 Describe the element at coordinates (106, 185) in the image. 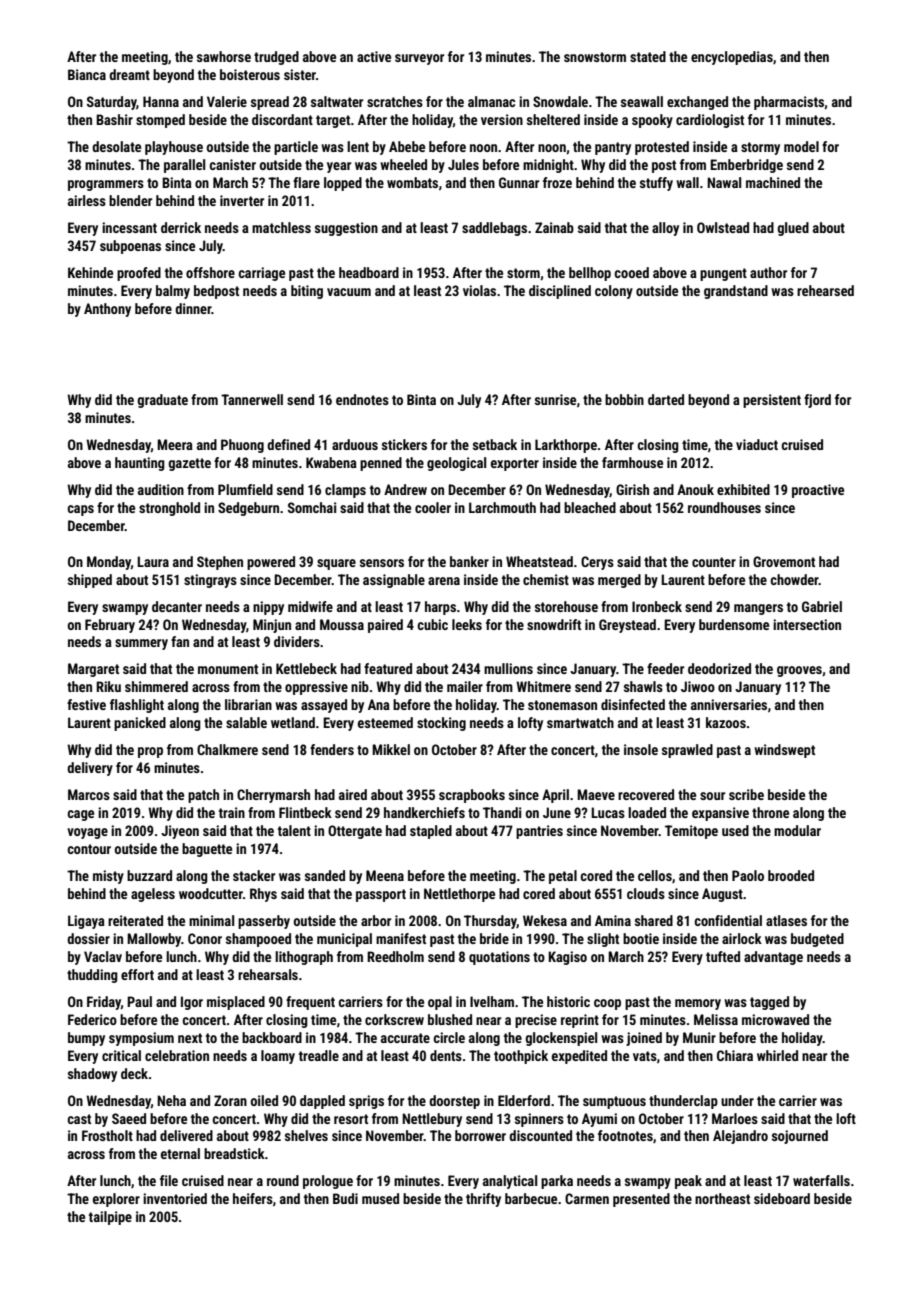

I see `programmers` at that location.
